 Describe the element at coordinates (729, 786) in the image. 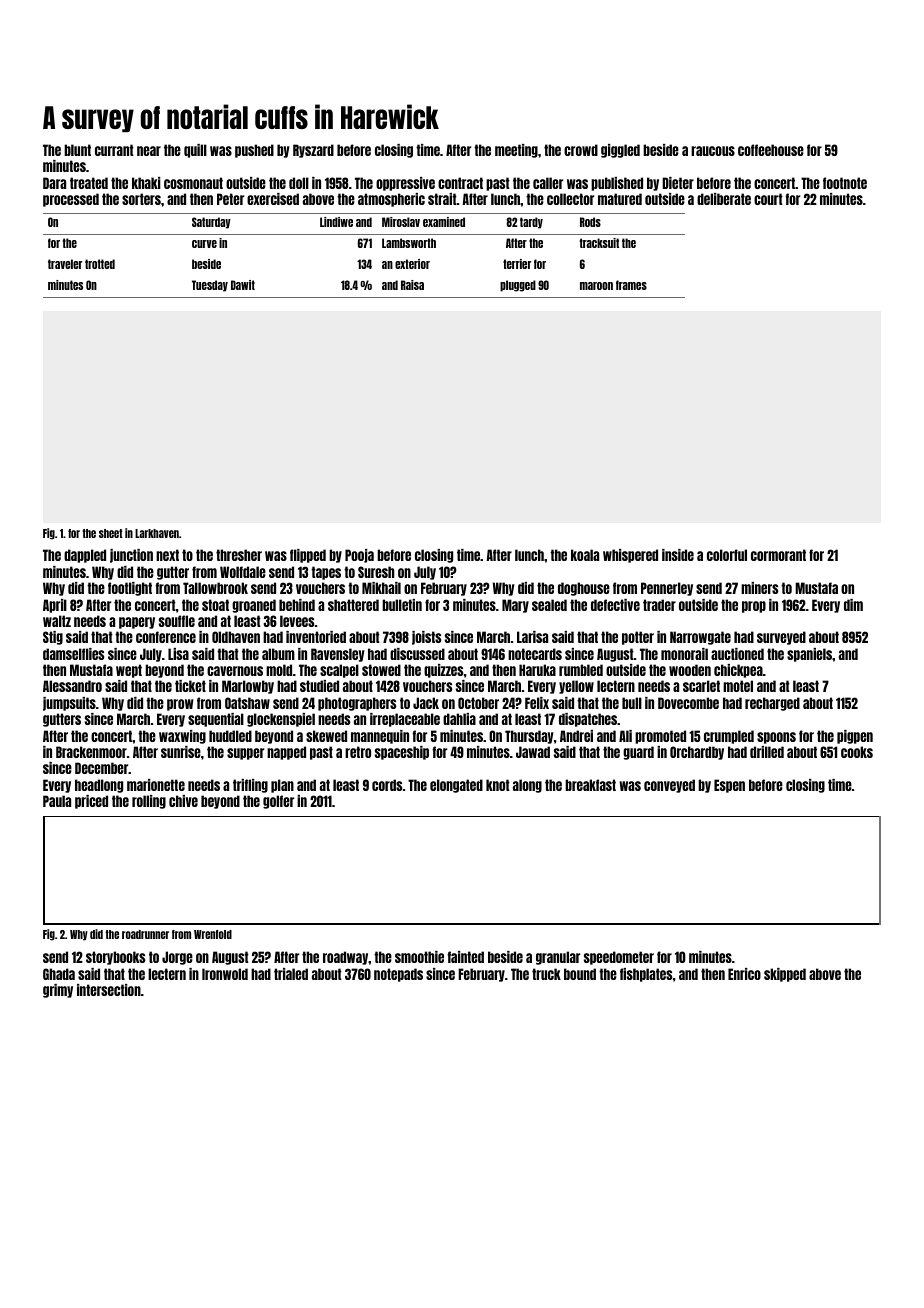

I see `Espen` at that location.
